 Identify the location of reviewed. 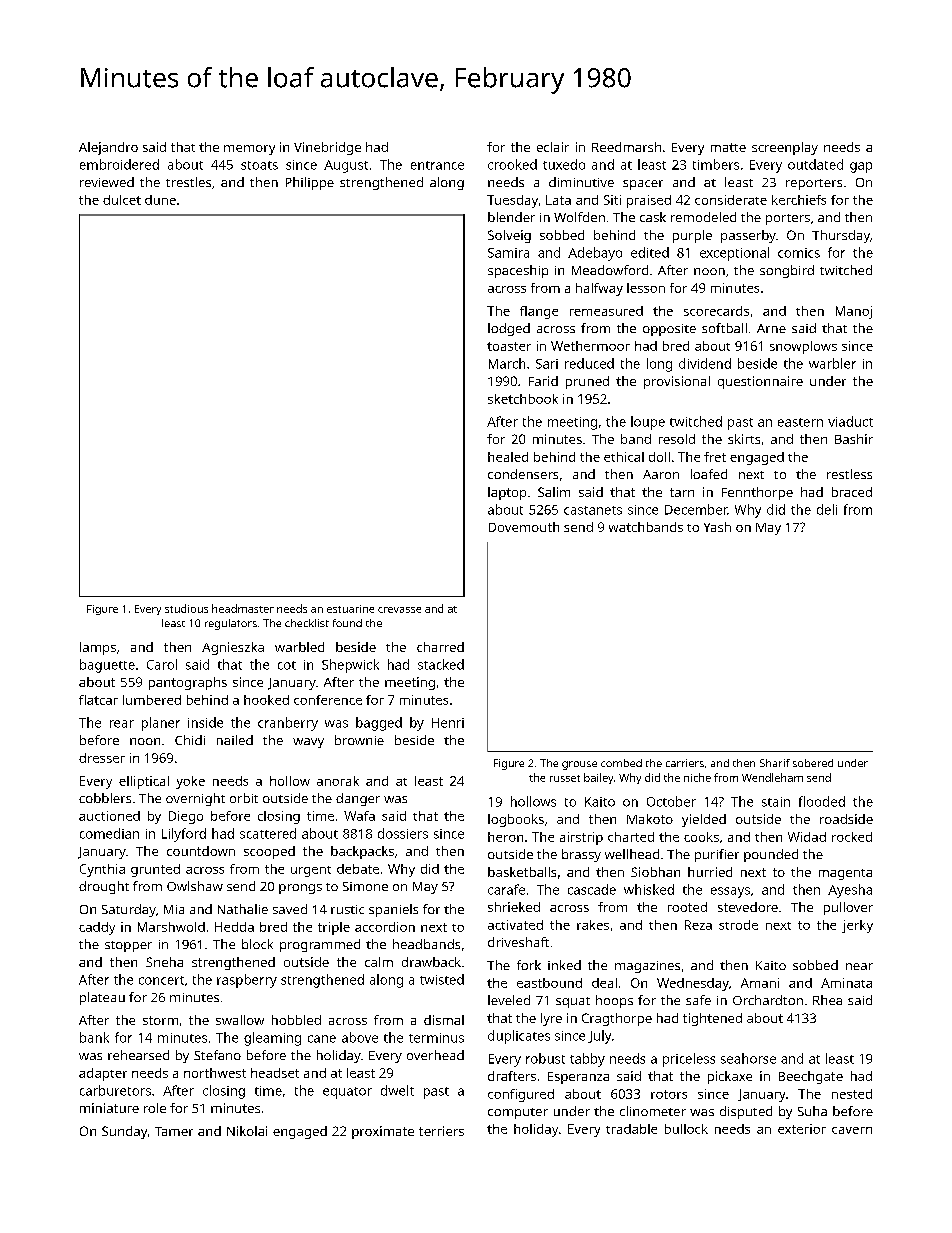
(107, 182).
